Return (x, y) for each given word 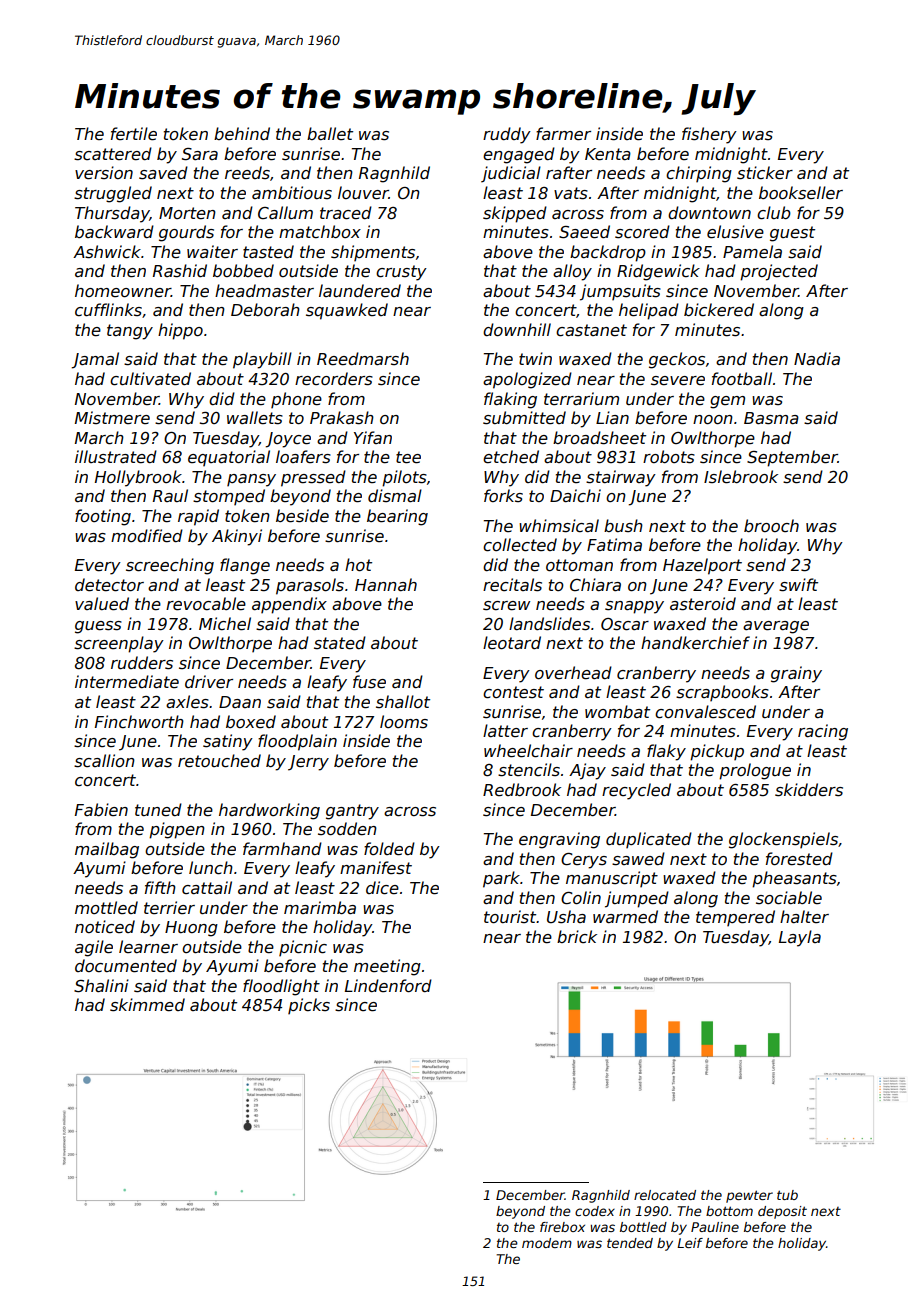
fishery (709, 135)
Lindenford (388, 985)
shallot (403, 701)
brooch (771, 525)
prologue (755, 771)
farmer (563, 134)
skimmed (147, 1005)
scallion (104, 761)
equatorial (229, 458)
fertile (134, 134)
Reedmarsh (363, 359)
